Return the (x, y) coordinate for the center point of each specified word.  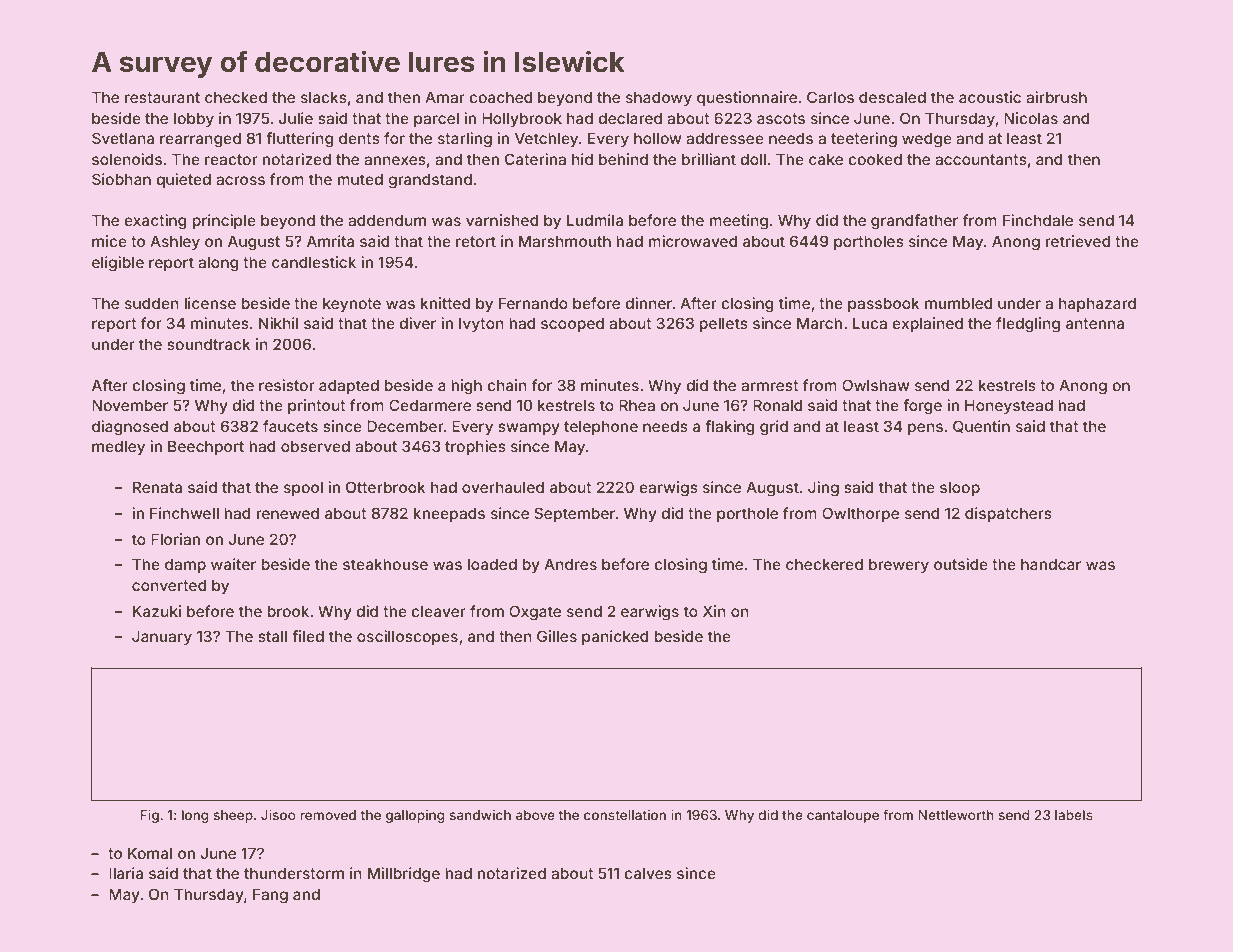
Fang (270, 896)
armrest (770, 385)
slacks (324, 97)
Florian (175, 539)
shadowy (659, 98)
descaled (892, 97)
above (535, 815)
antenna (1095, 323)
